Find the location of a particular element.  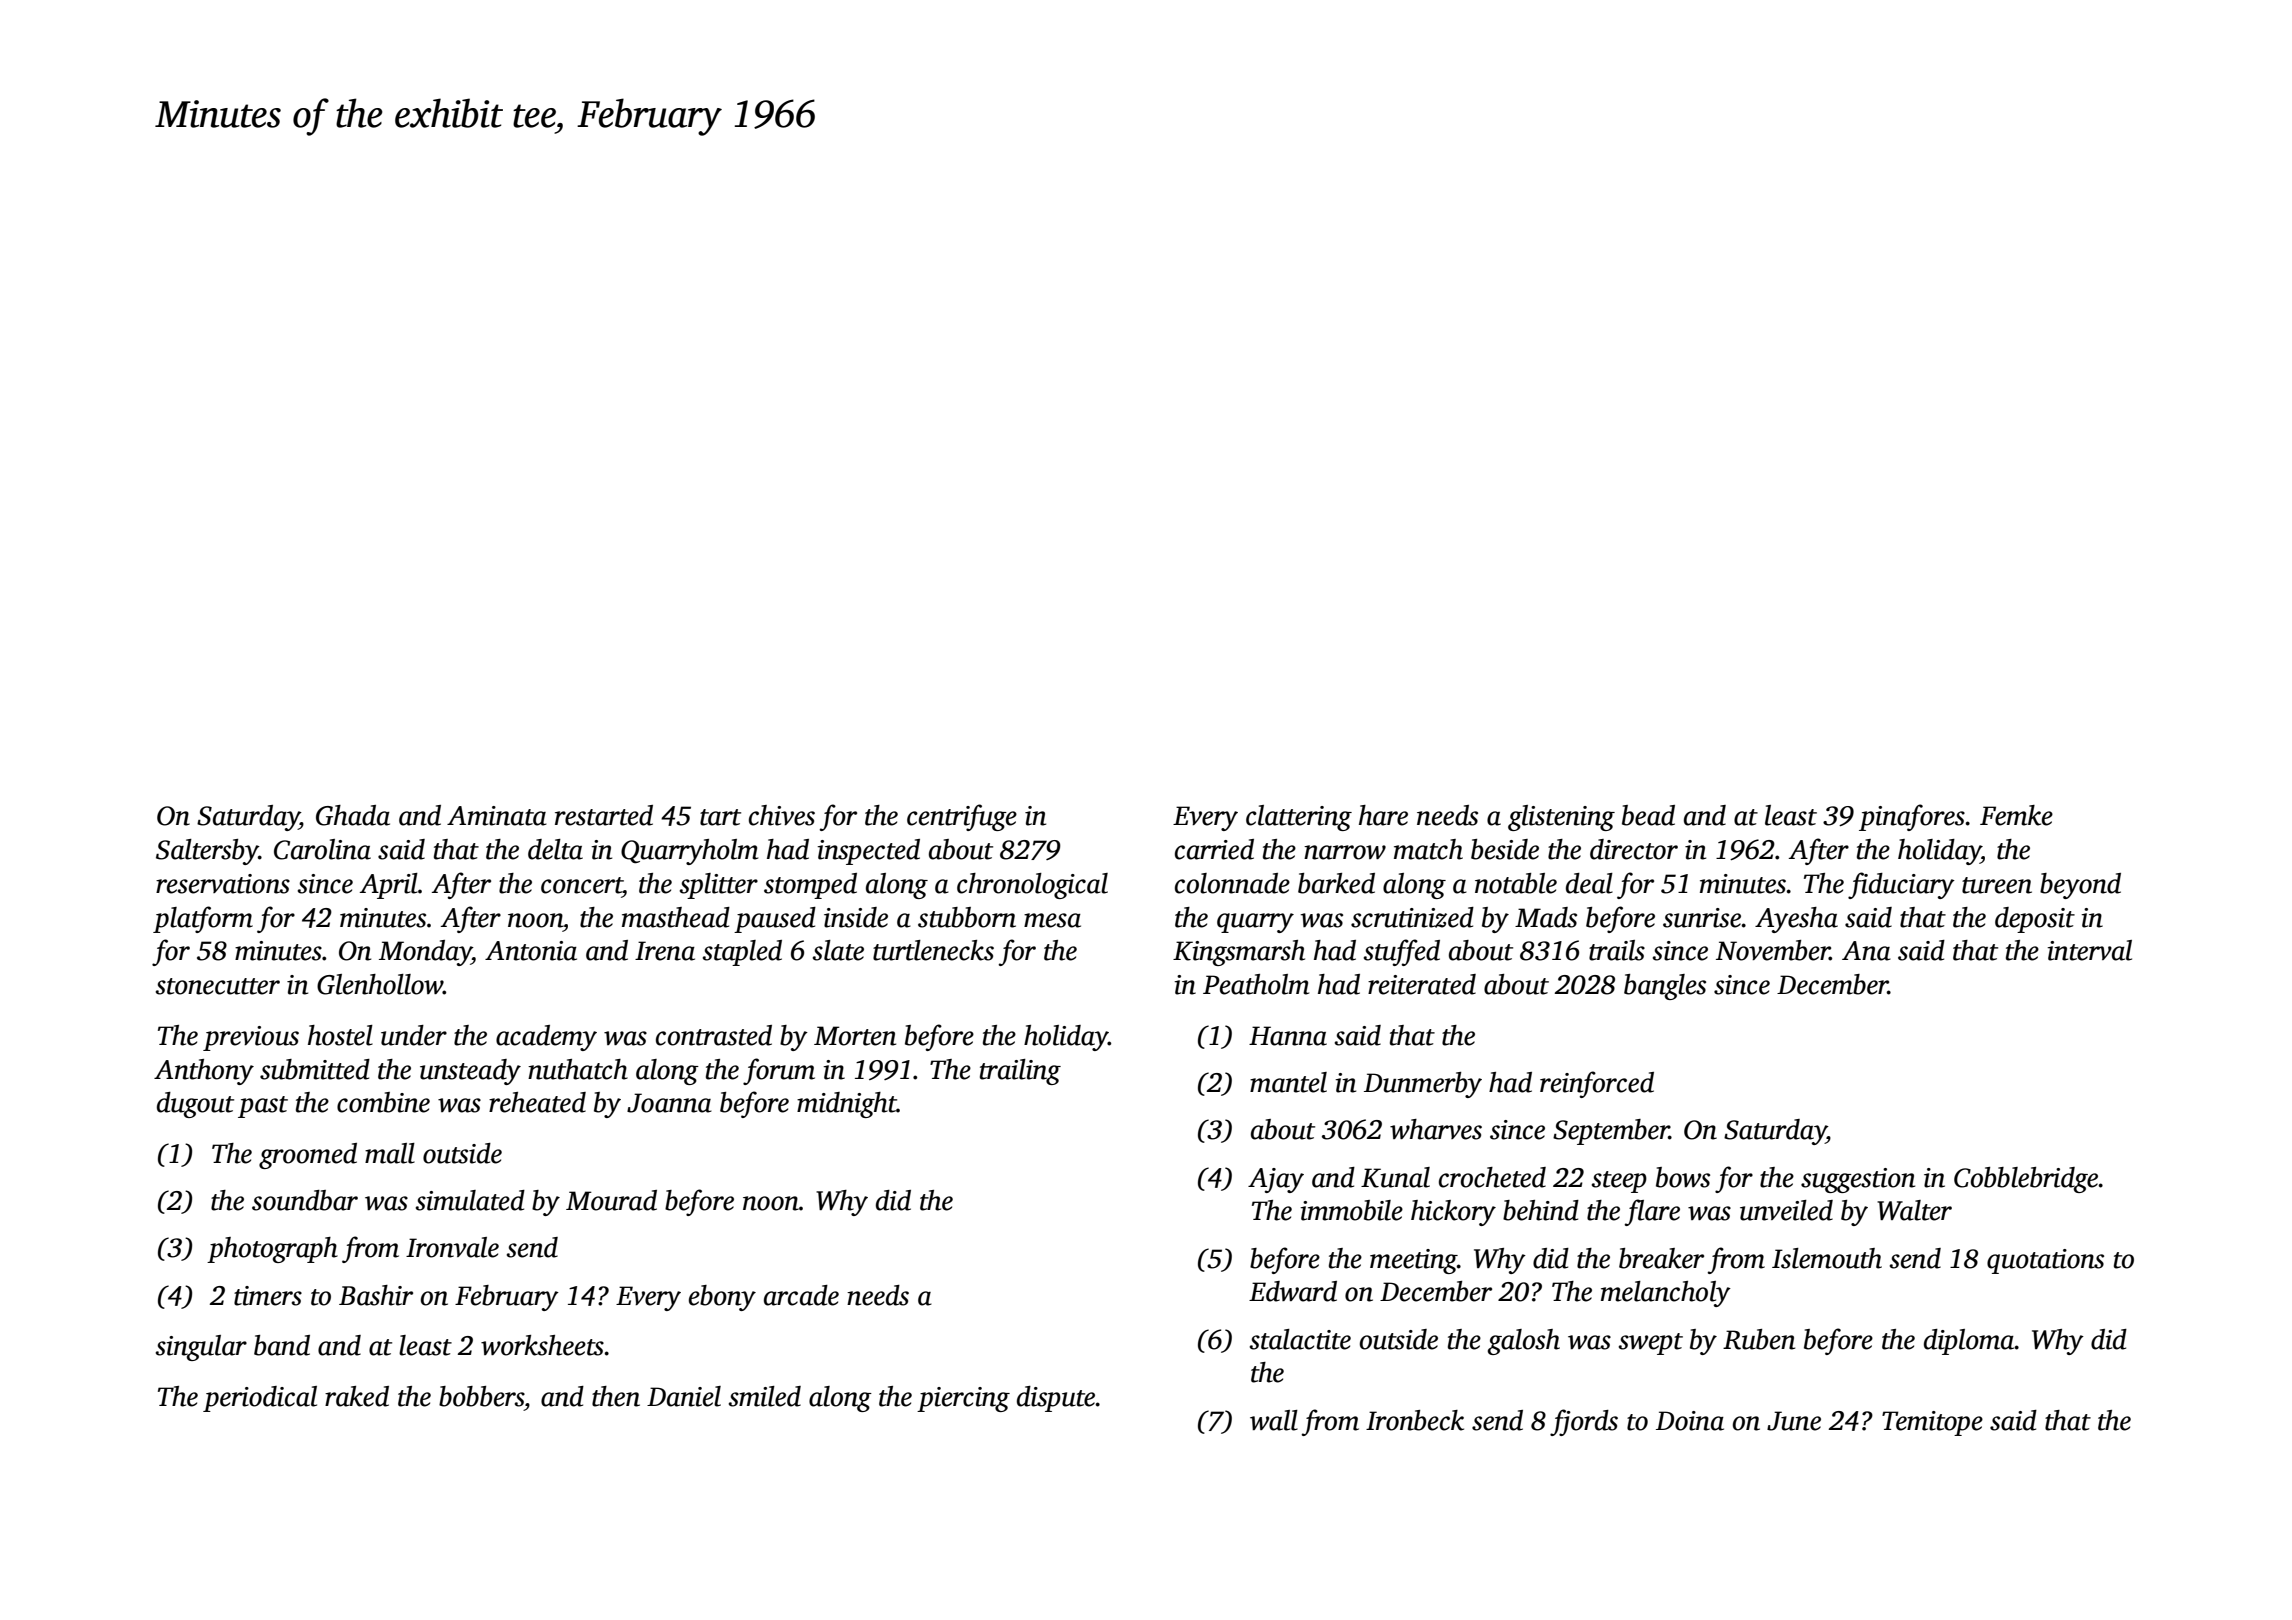

Doina is located at coordinates (1690, 1421).
